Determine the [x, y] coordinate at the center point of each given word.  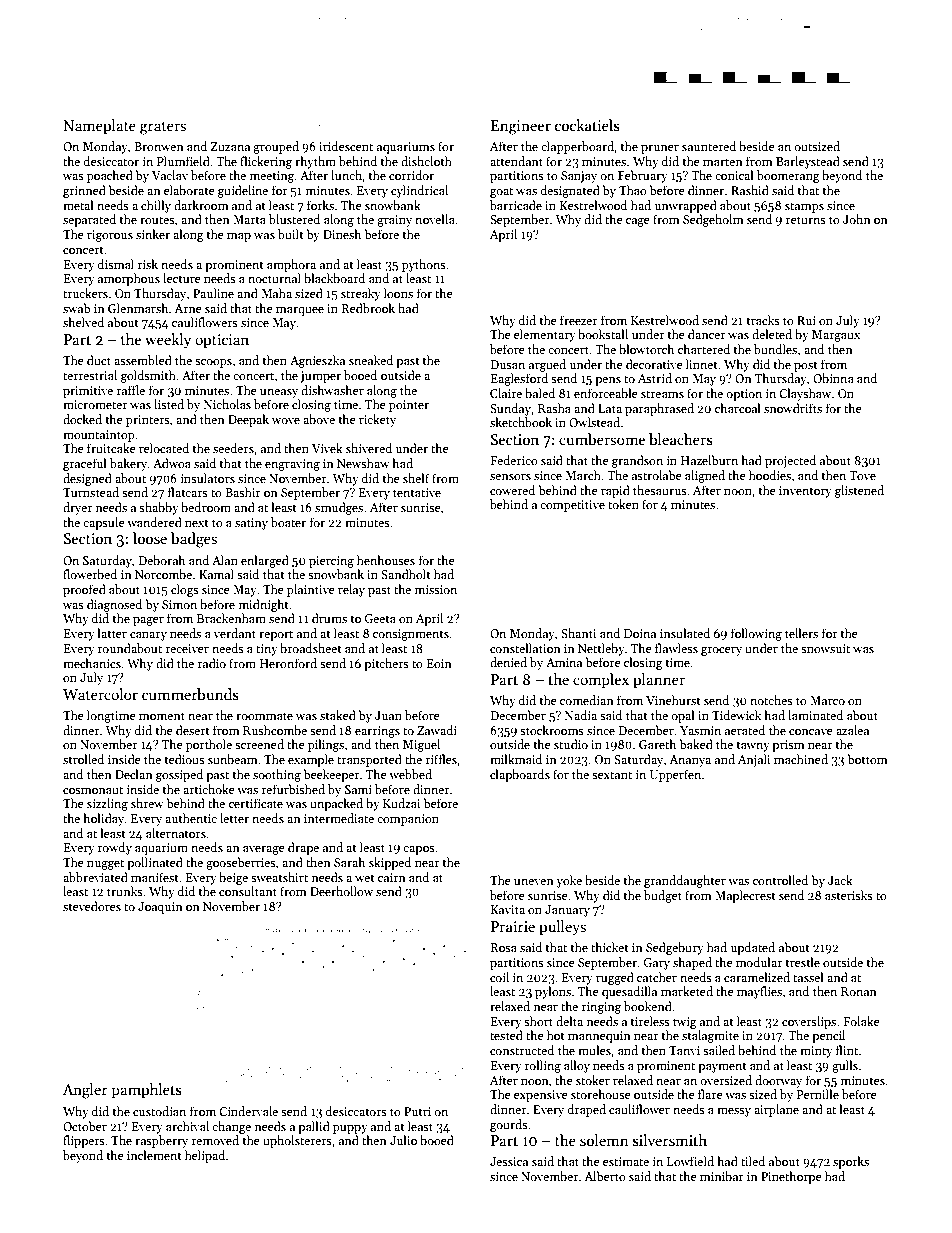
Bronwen [159, 146]
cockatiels [587, 125]
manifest [155, 877]
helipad [205, 1156]
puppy [350, 1129]
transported [369, 760]
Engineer [521, 127]
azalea [852, 730]
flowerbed [90, 574]
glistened [859, 491]
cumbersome [602, 439]
